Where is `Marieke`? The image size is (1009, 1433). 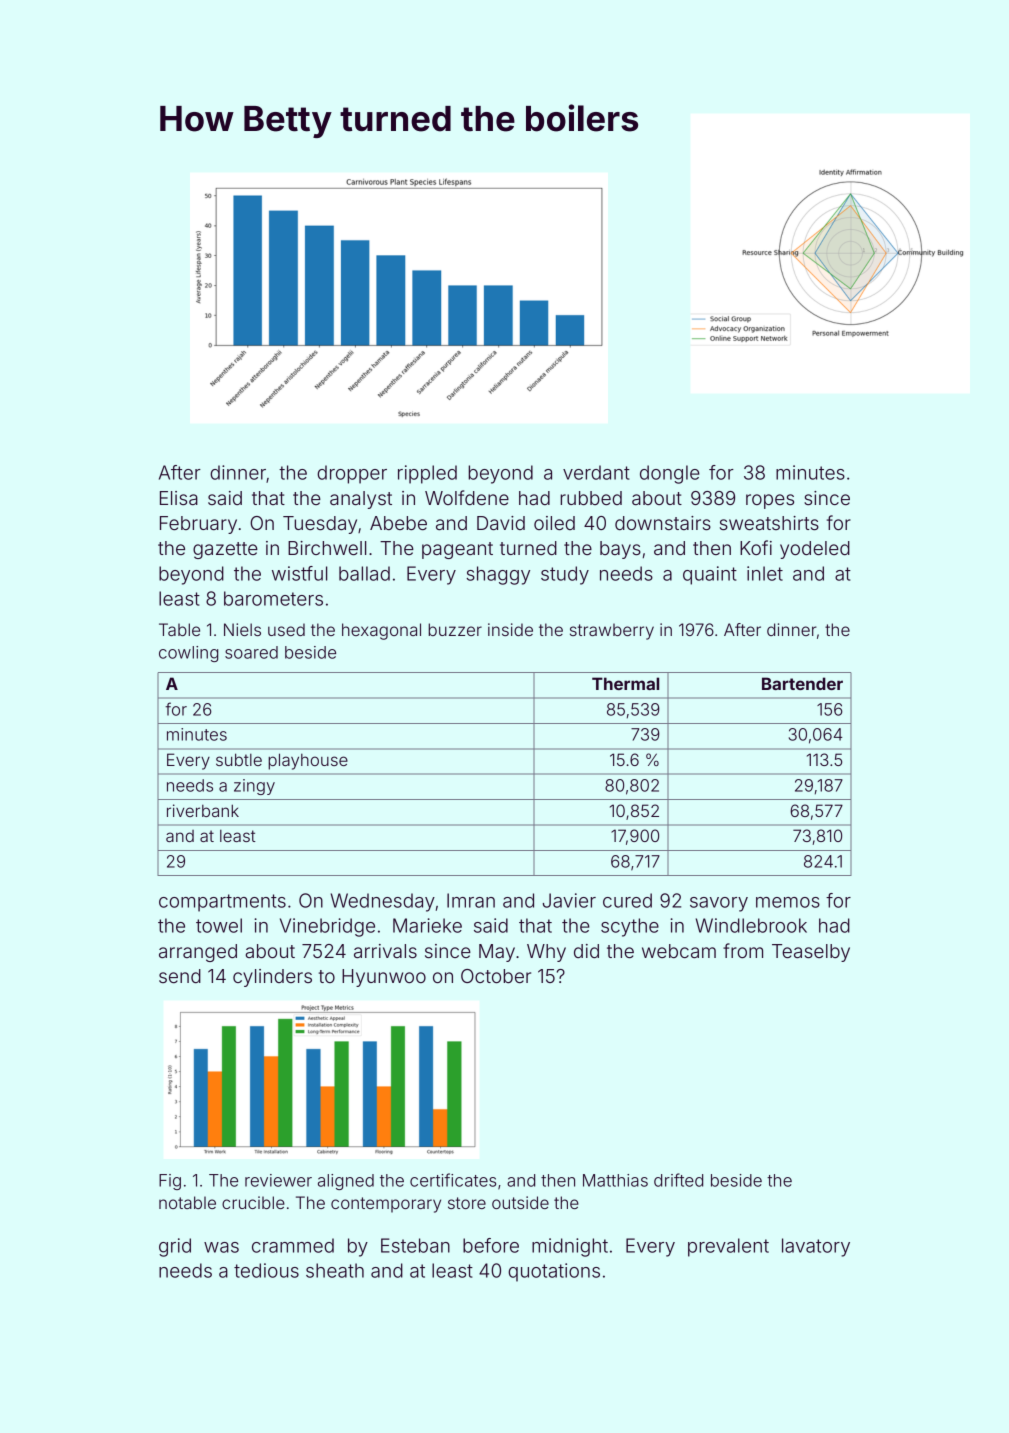
Marieke is located at coordinates (427, 925).
